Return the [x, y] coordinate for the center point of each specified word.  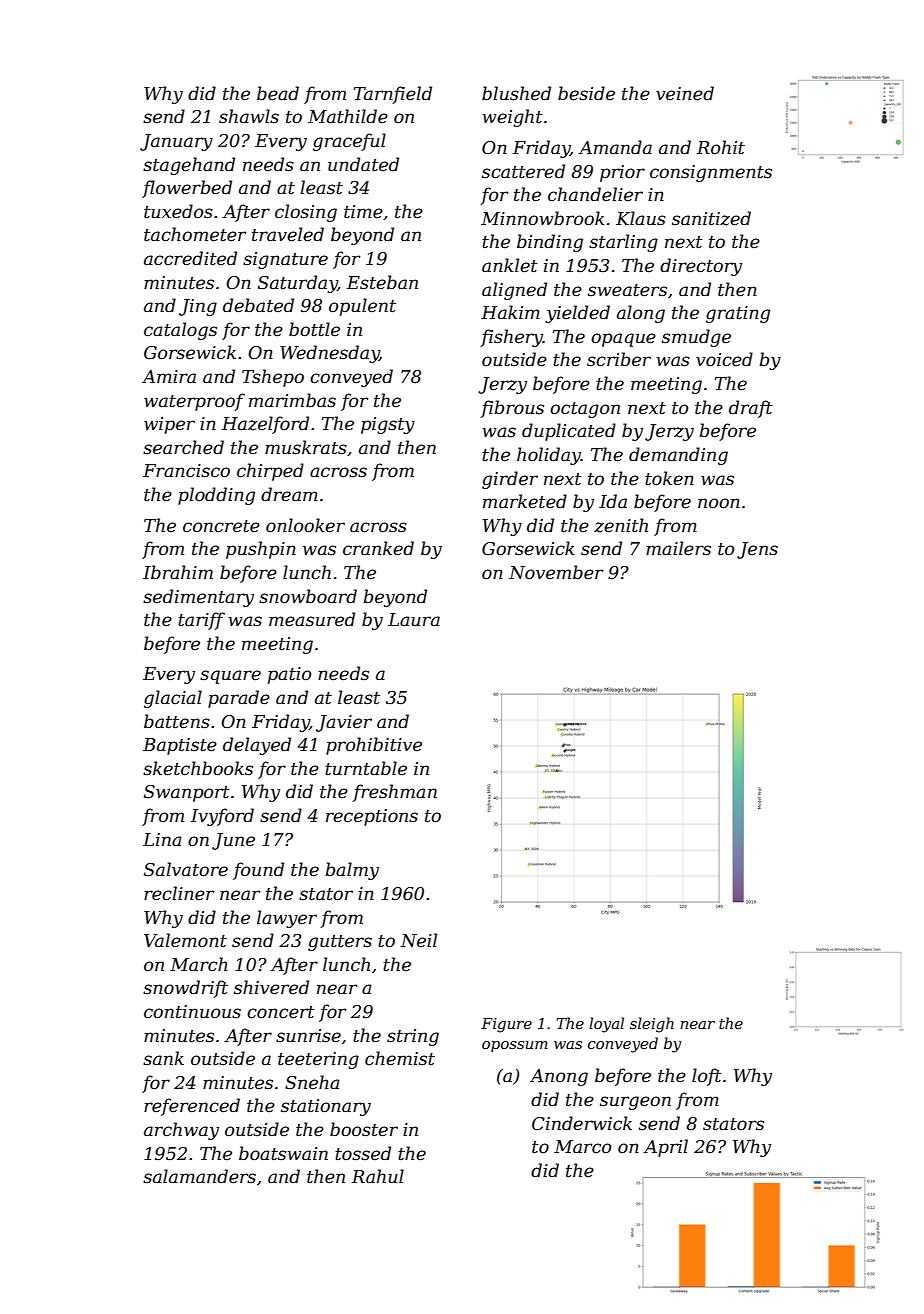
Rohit [721, 147]
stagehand [189, 166]
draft [751, 409]
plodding [216, 496]
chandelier [595, 194]
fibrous [512, 409]
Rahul [378, 1176]
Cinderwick [582, 1123]
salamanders [199, 1176]
